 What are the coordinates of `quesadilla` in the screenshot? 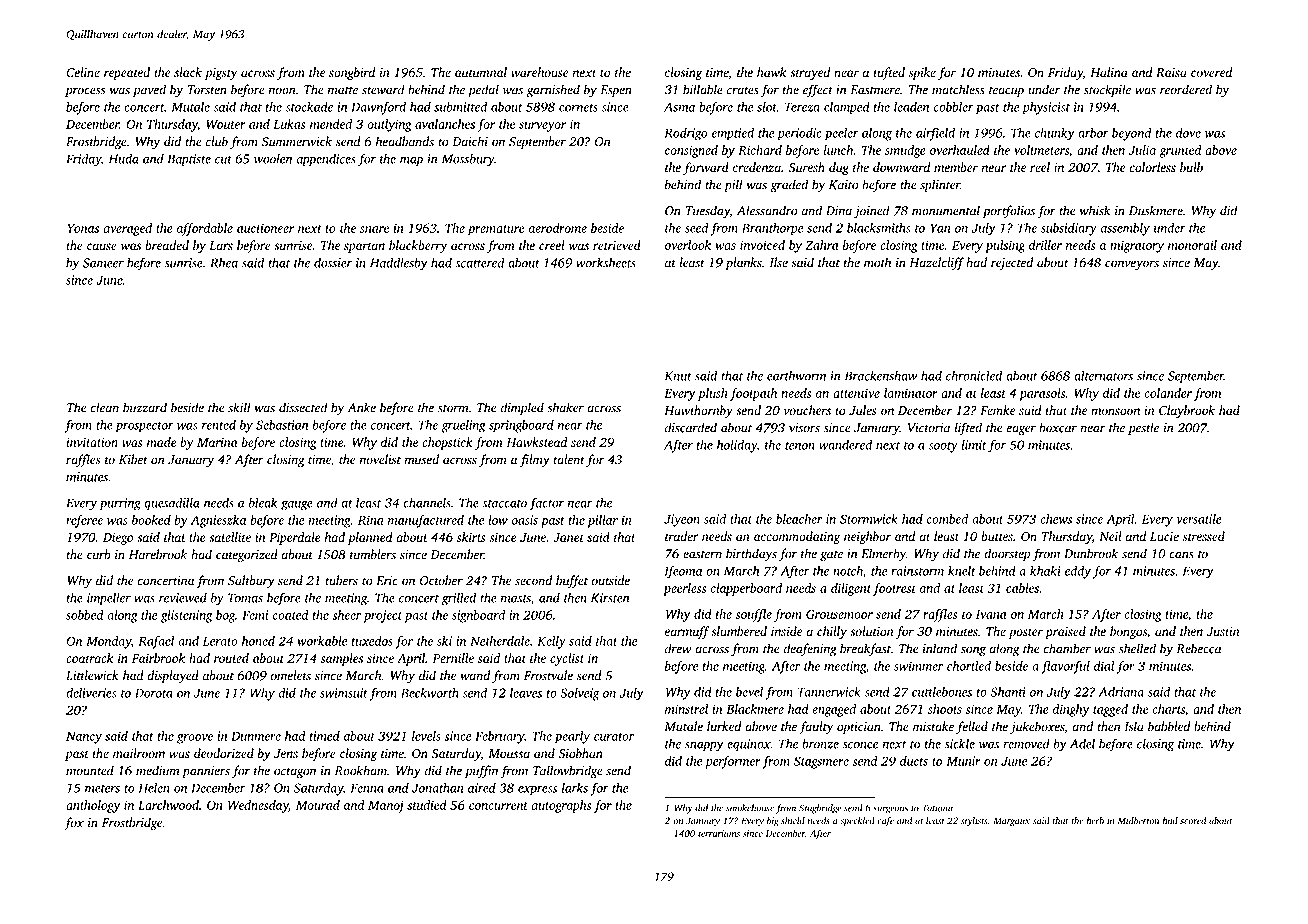 It's located at (171, 504).
